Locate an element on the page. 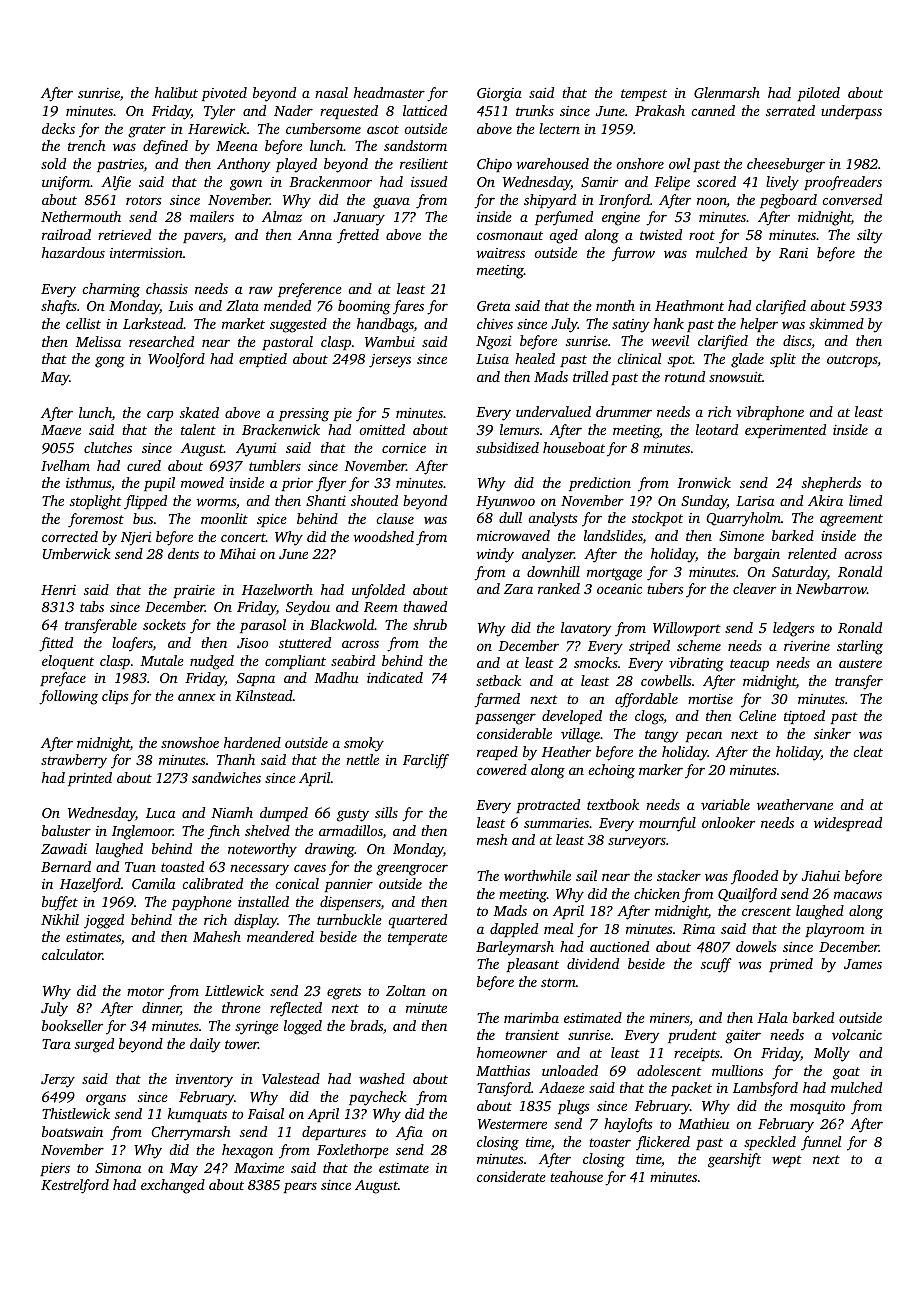  requested is located at coordinates (349, 112).
